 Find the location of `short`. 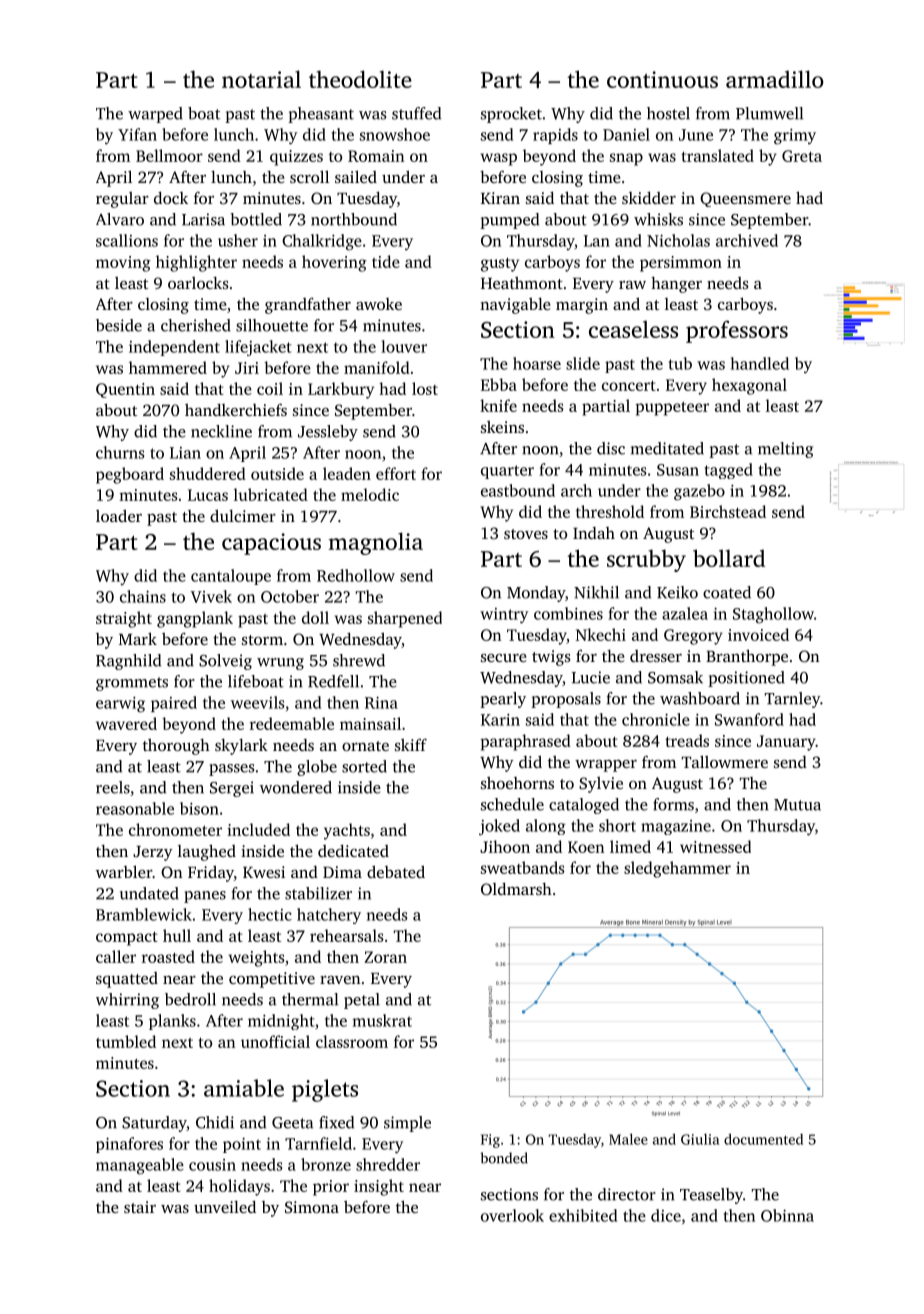

short is located at coordinates (617, 825).
